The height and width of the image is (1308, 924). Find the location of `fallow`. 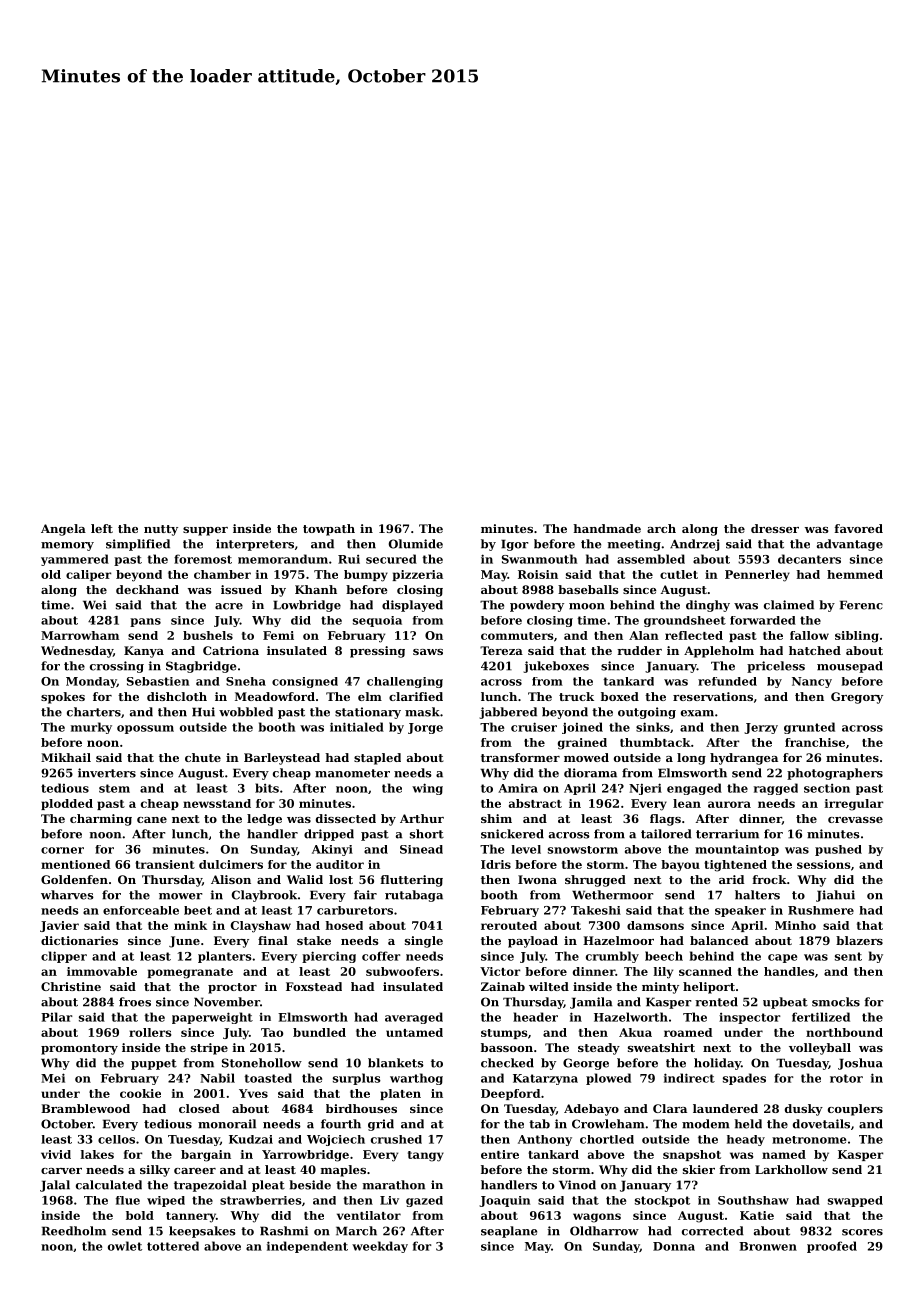

fallow is located at coordinates (809, 635).
